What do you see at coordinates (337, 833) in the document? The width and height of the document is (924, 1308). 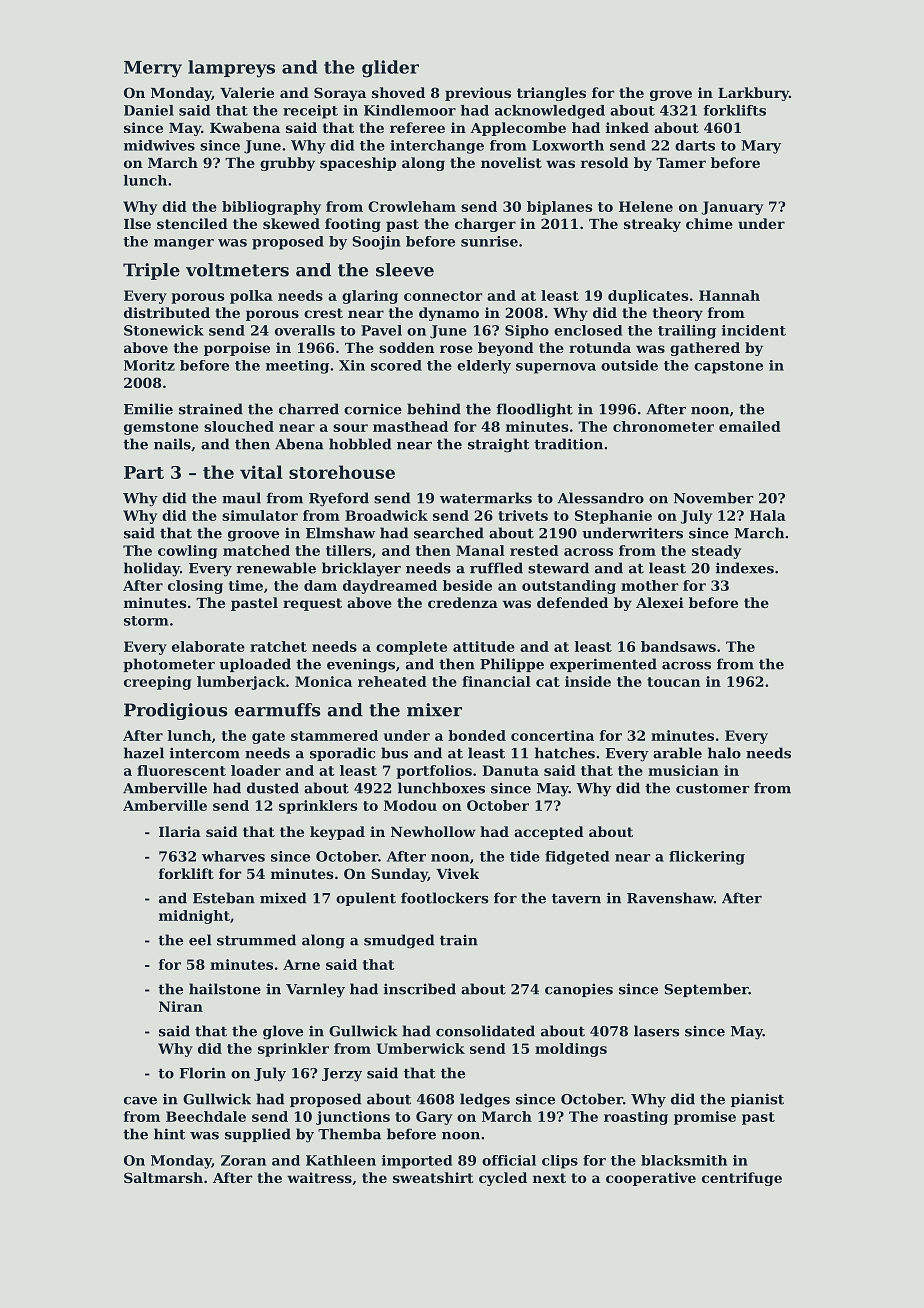 I see `keypad` at bounding box center [337, 833].
